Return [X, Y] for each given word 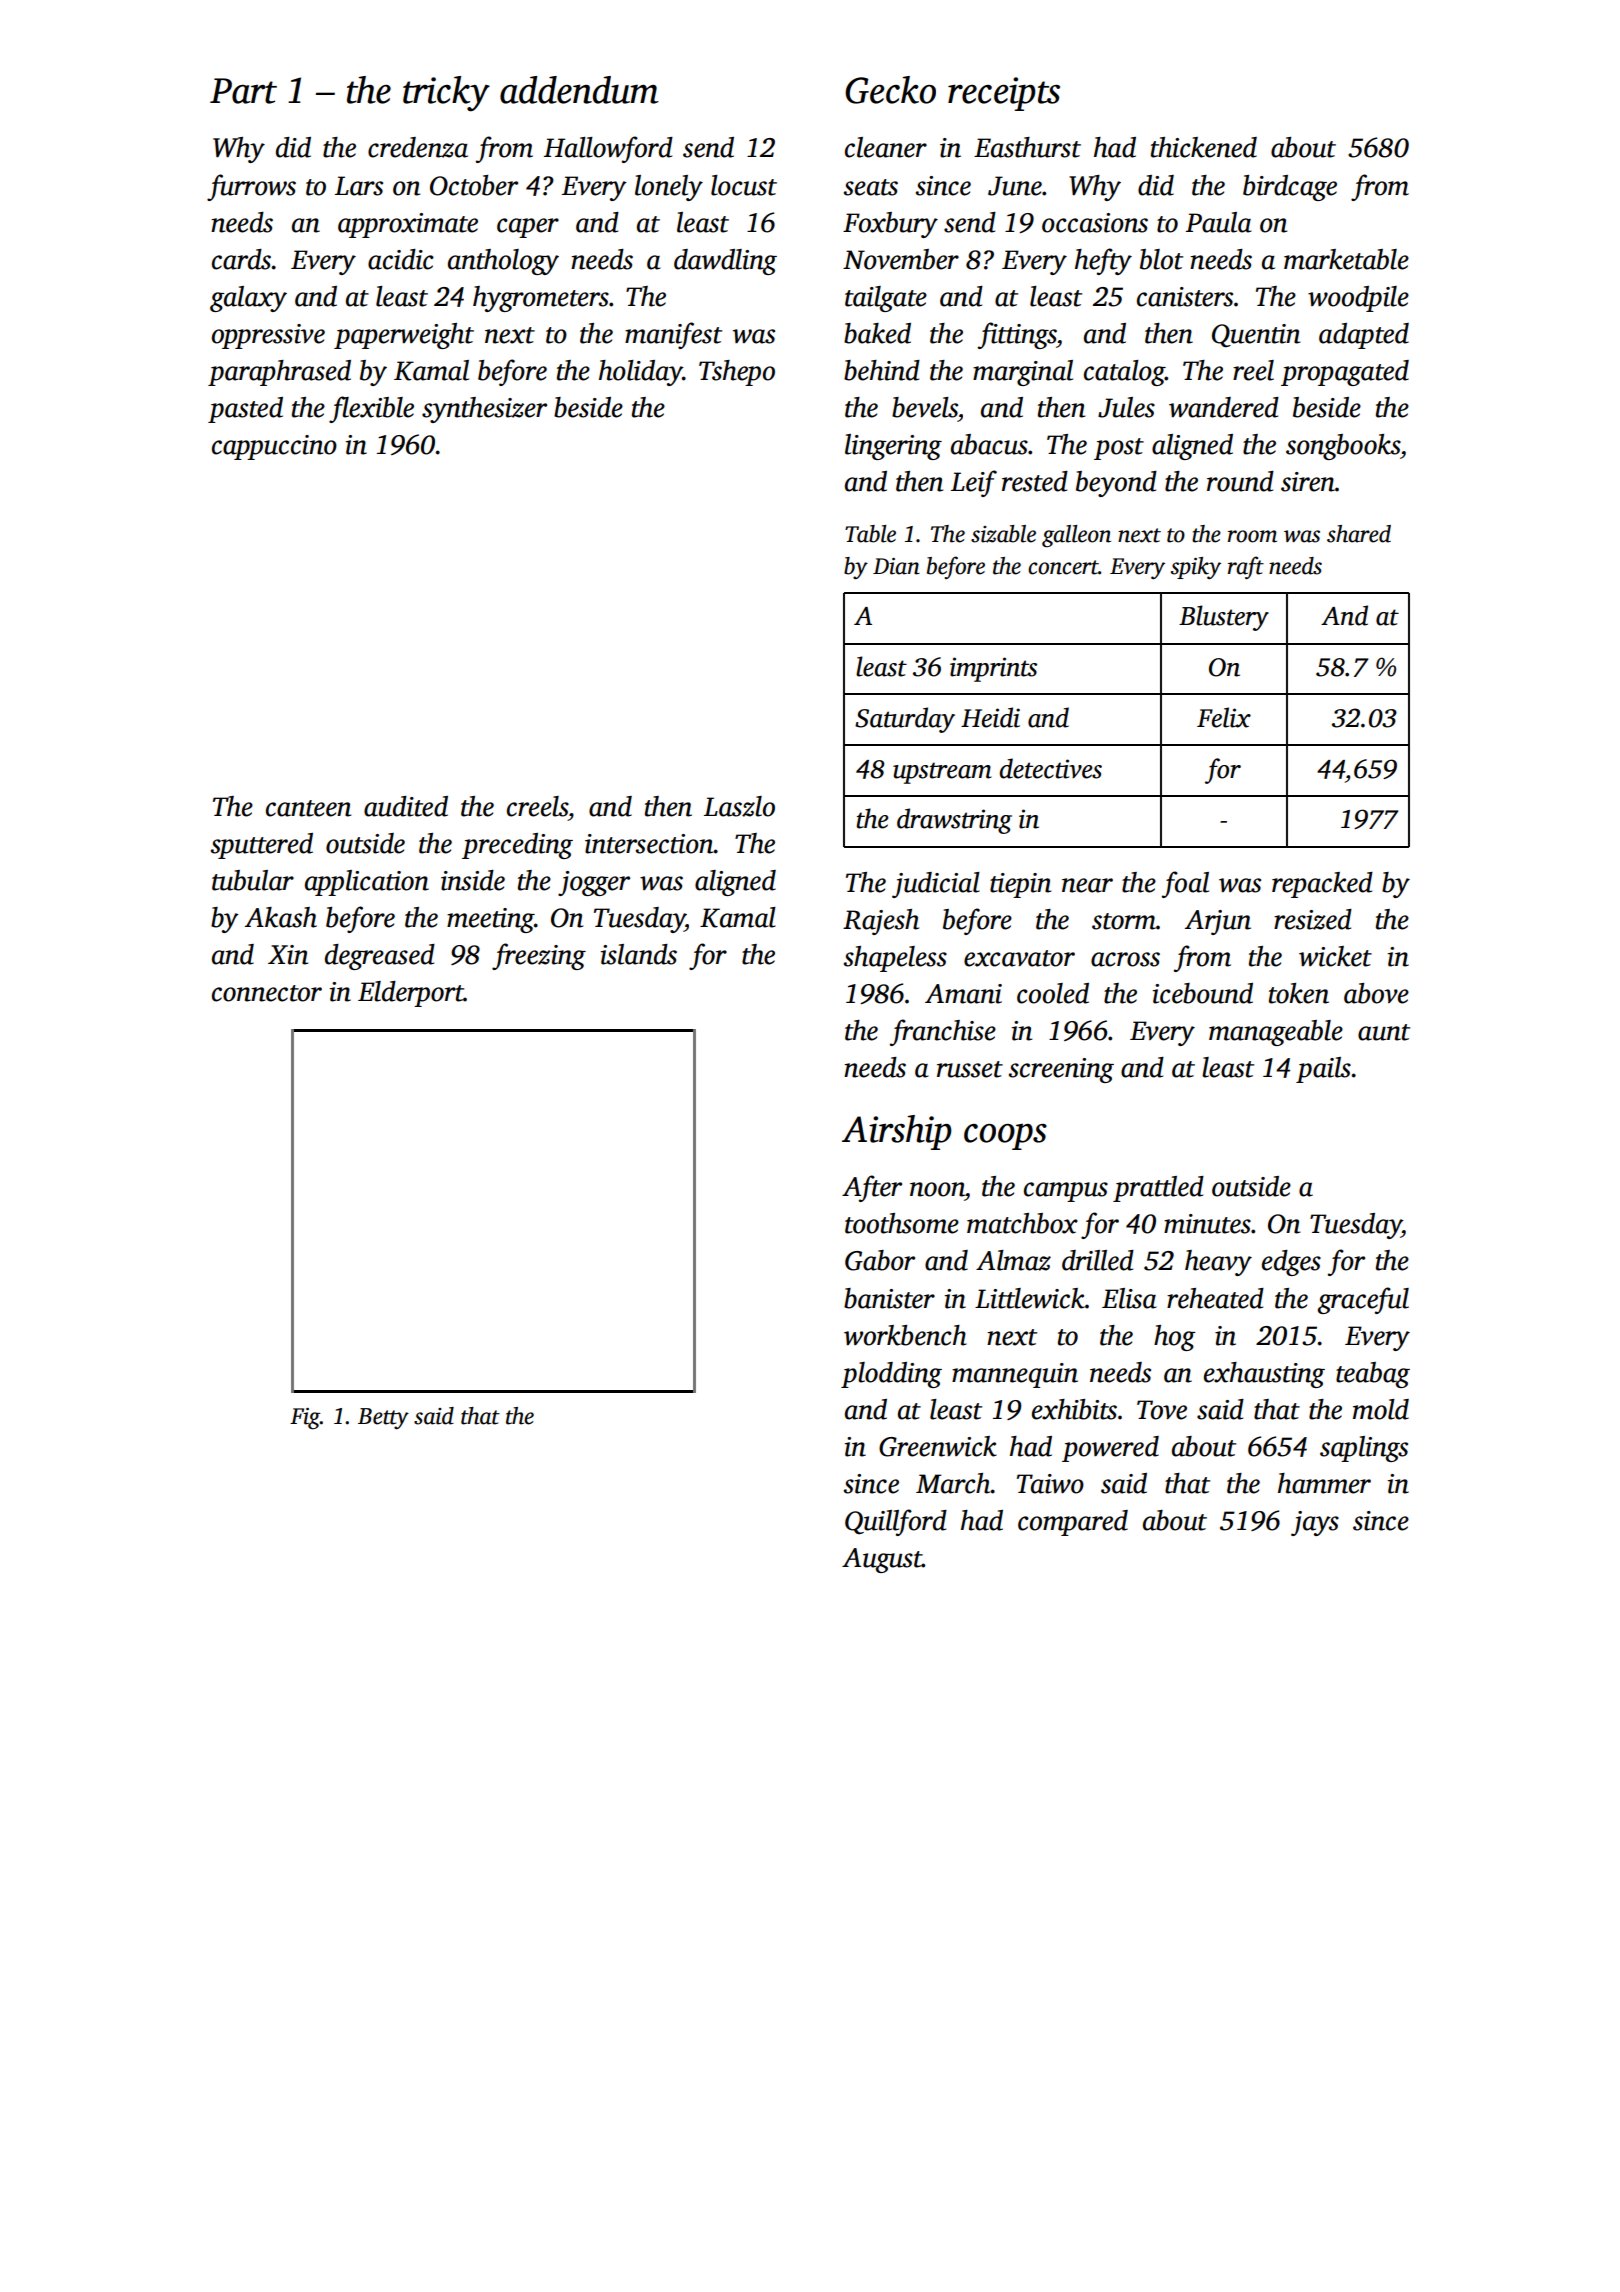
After [872, 1188]
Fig [305, 1419]
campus [1066, 1192]
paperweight [404, 336]
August [882, 1560]
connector [267, 993]
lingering [893, 447]
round [1240, 481]
